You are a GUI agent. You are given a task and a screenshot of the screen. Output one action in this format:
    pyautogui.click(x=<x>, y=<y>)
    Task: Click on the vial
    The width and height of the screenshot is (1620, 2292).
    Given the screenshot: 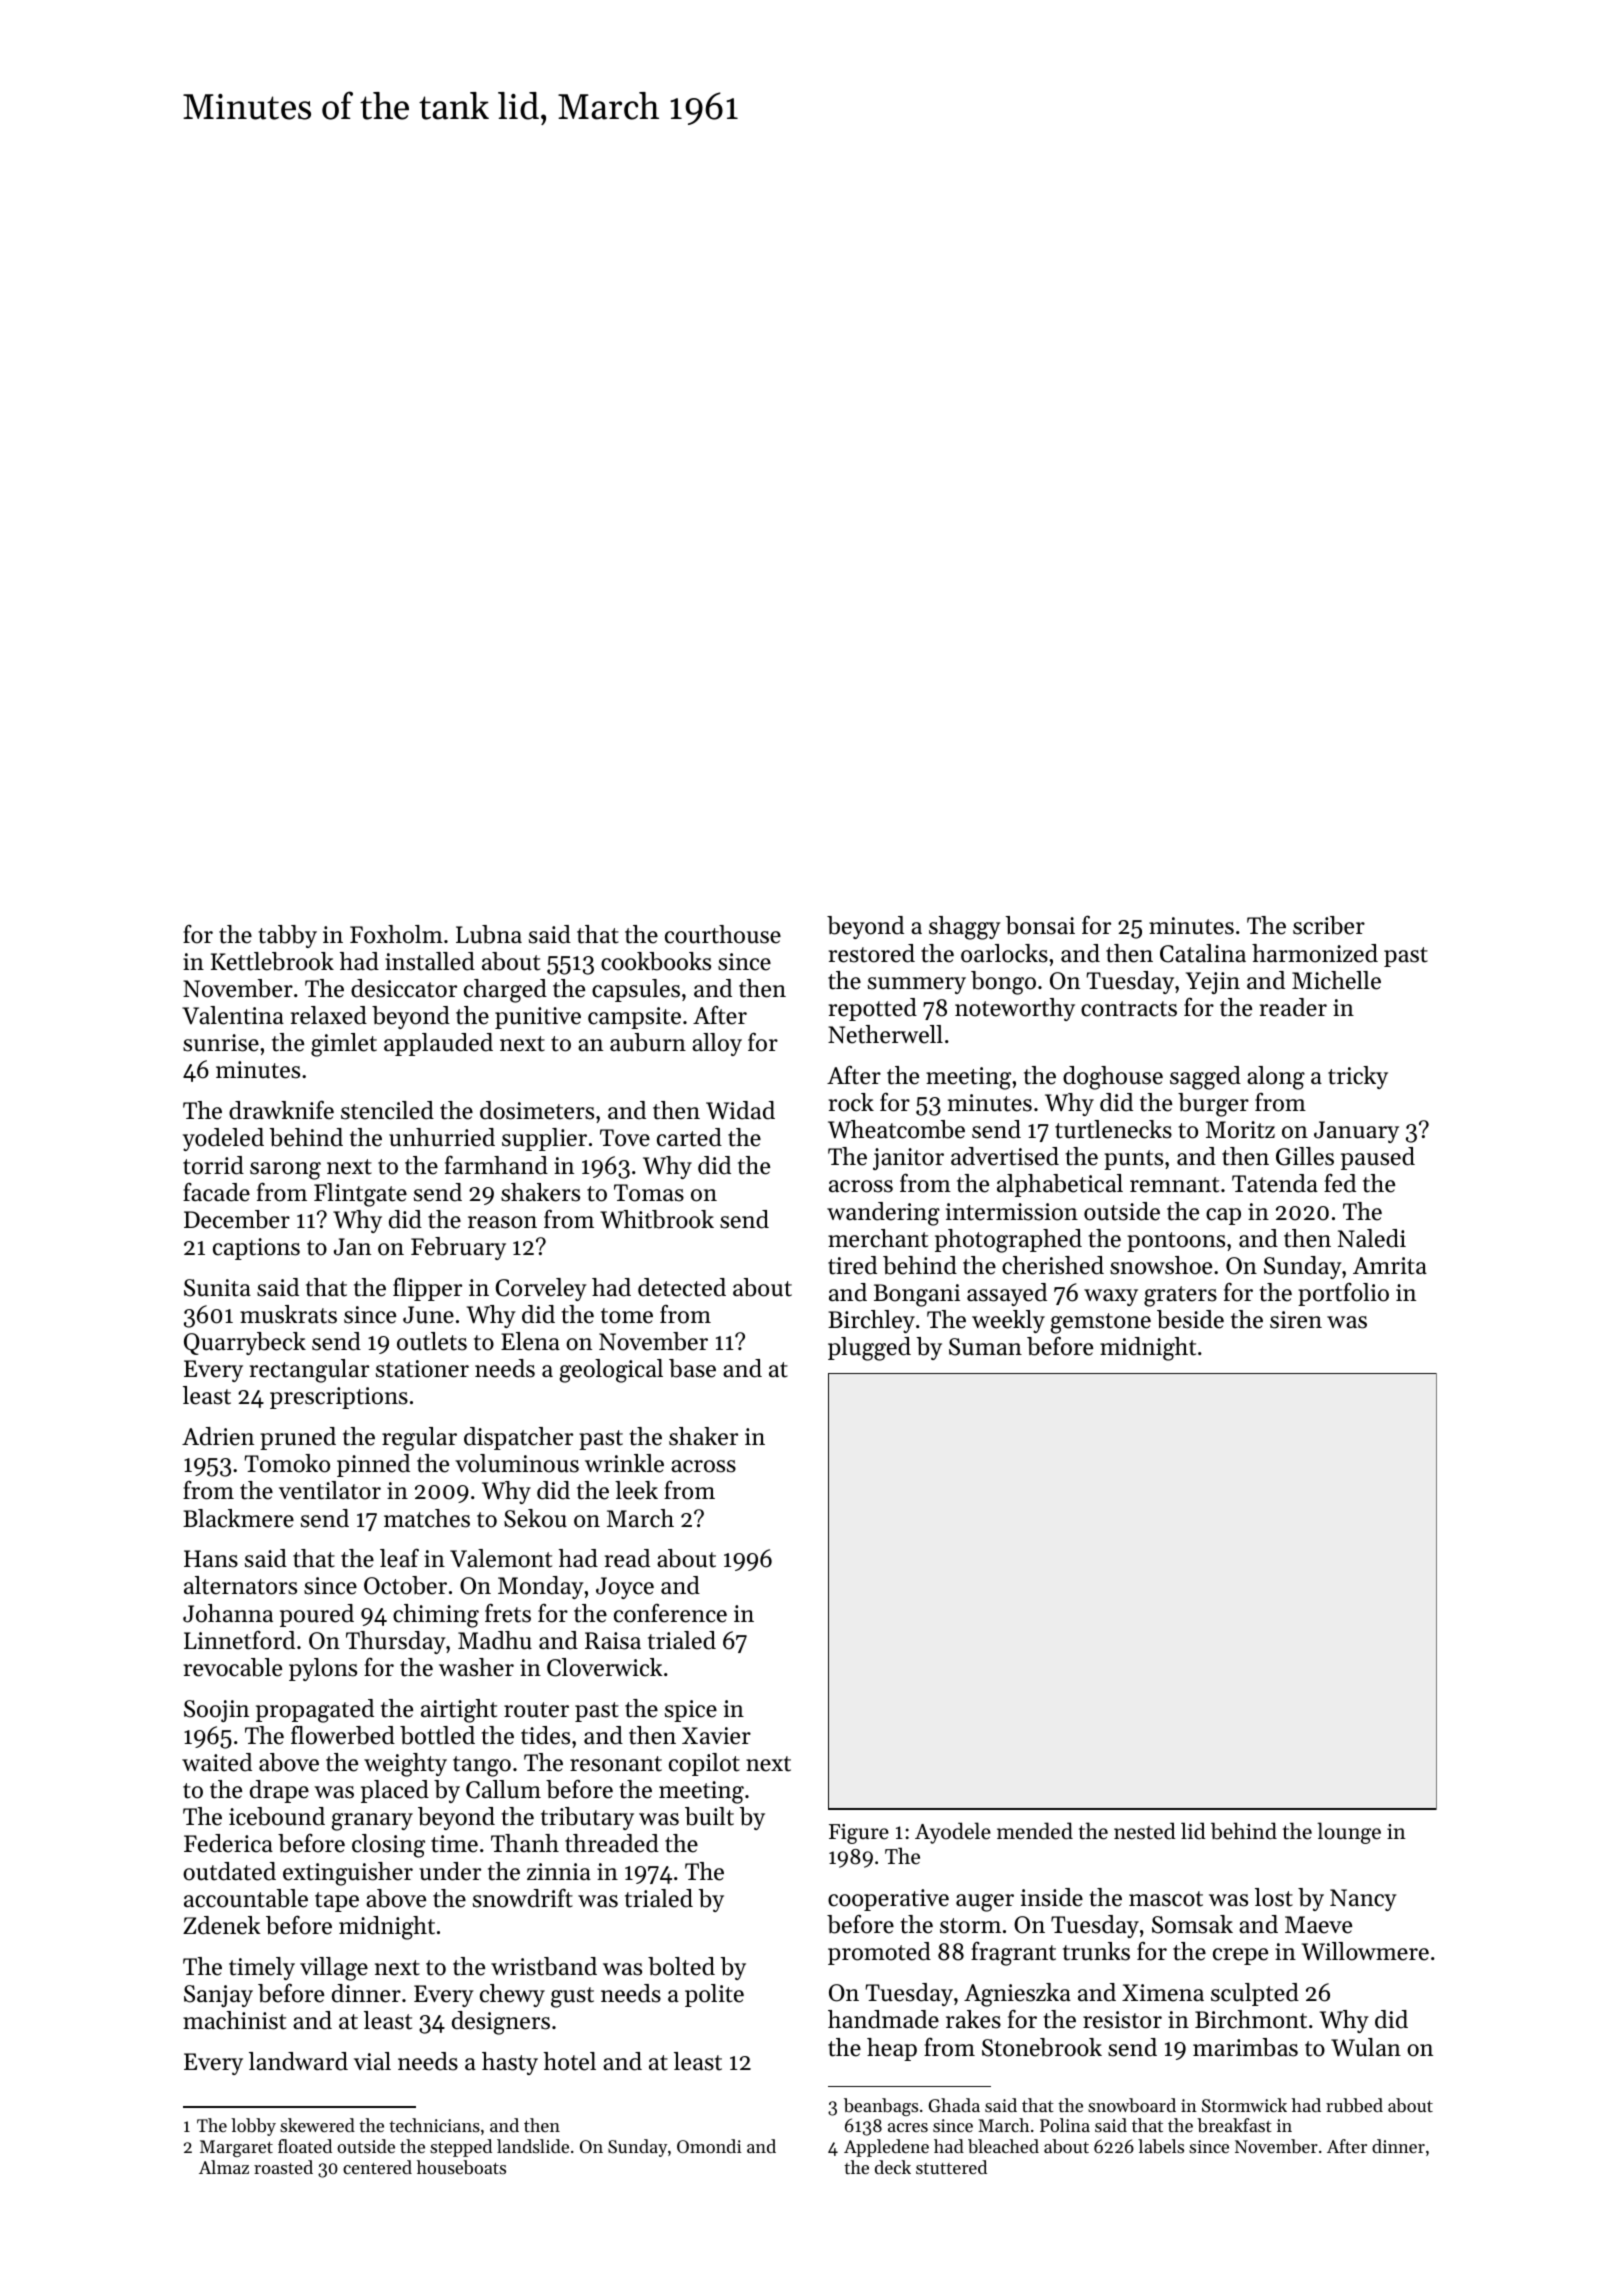 What is the action you would take?
    pyautogui.click(x=372, y=2061)
